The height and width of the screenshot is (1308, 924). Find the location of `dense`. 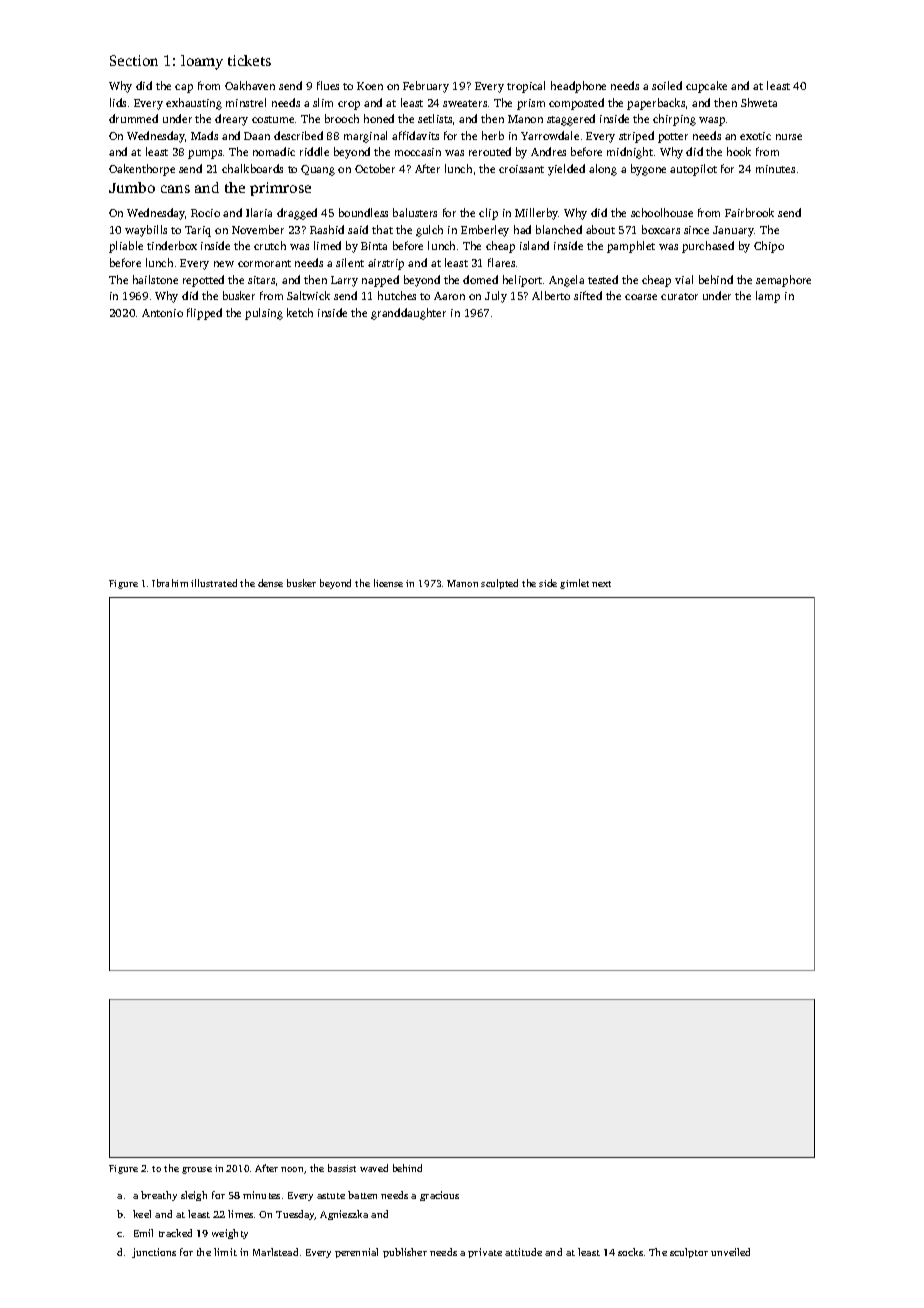

dense is located at coordinates (270, 583).
